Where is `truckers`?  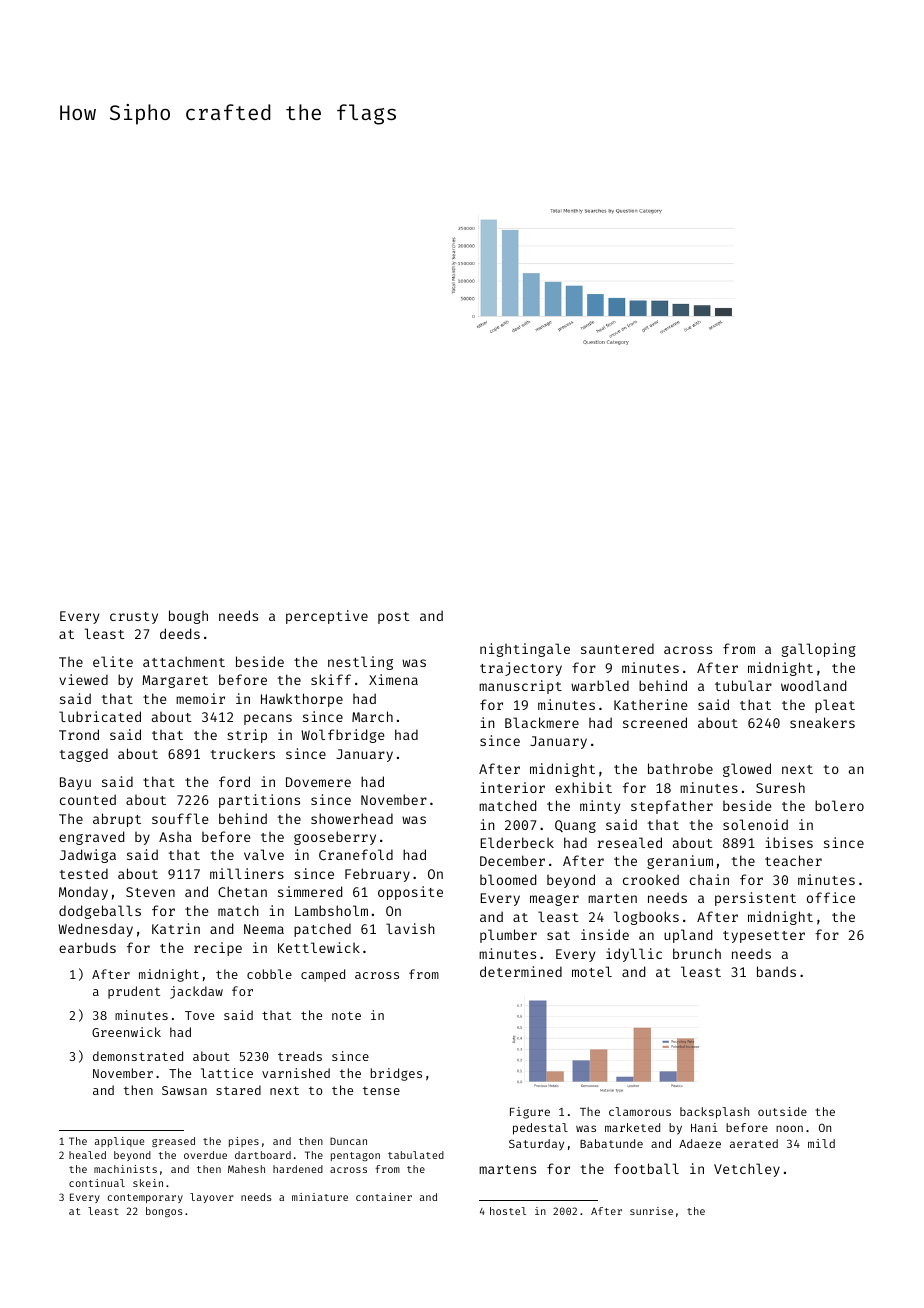 truckers is located at coordinates (243, 753).
